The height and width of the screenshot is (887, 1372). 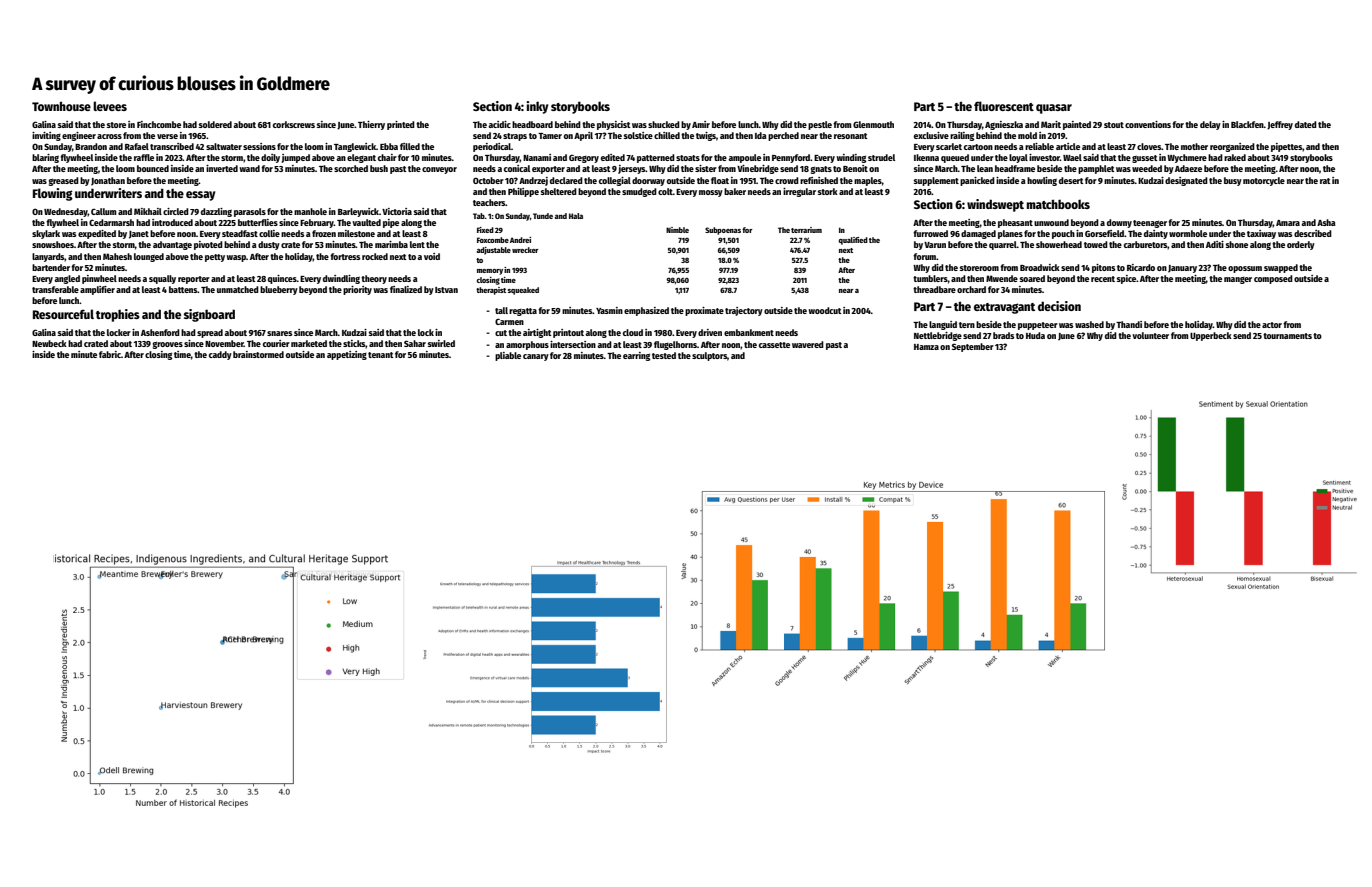 I want to click on Flowing, so click(x=53, y=194).
